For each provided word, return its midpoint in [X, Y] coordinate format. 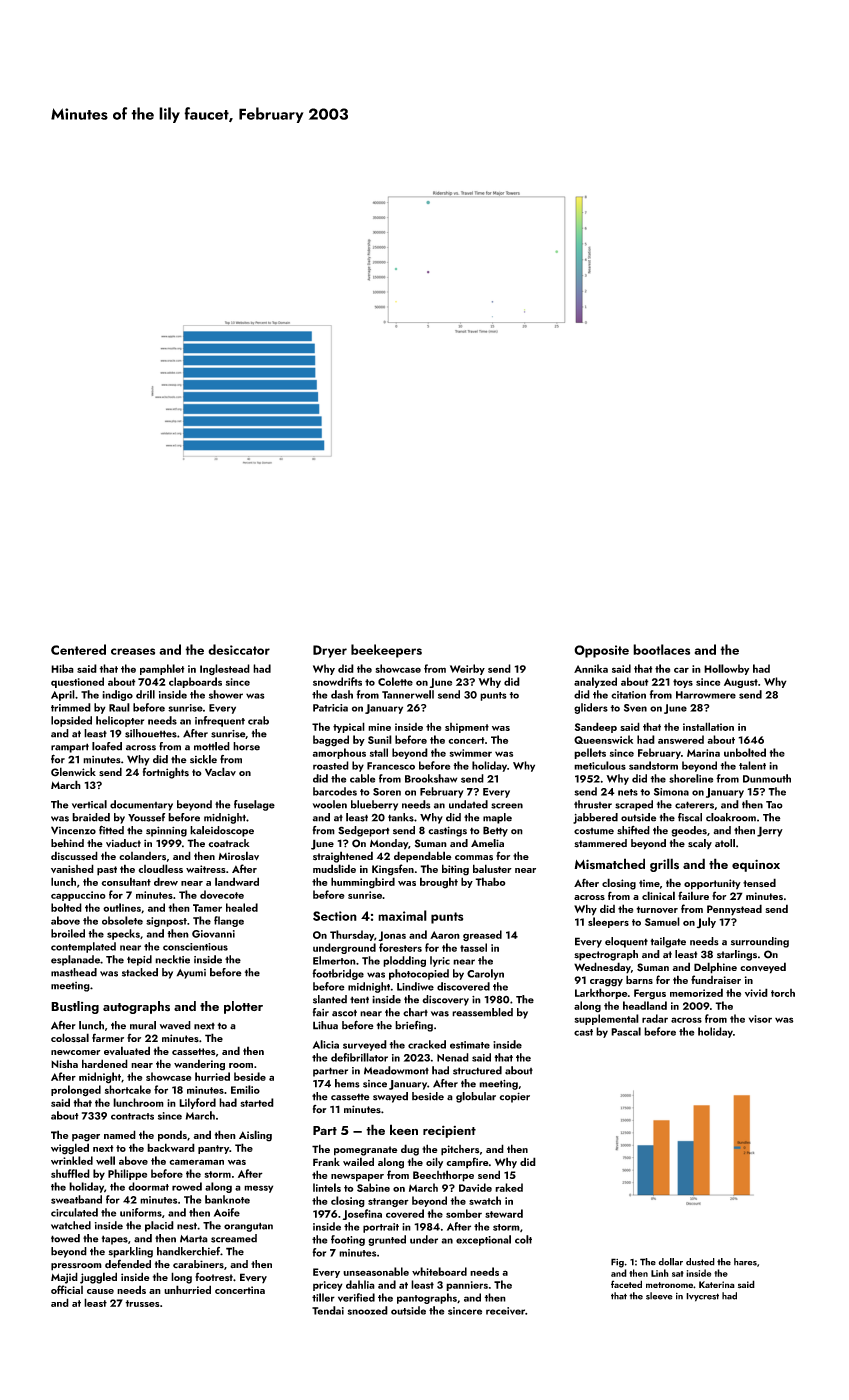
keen [404, 1129]
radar [655, 1018]
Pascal [626, 1031]
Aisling [255, 1136]
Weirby [467, 669]
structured [477, 1070]
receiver [505, 1311]
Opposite [601, 651]
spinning [166, 831]
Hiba [62, 668]
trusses [142, 1303]
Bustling [75, 1007]
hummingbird [363, 883]
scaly [700, 844]
